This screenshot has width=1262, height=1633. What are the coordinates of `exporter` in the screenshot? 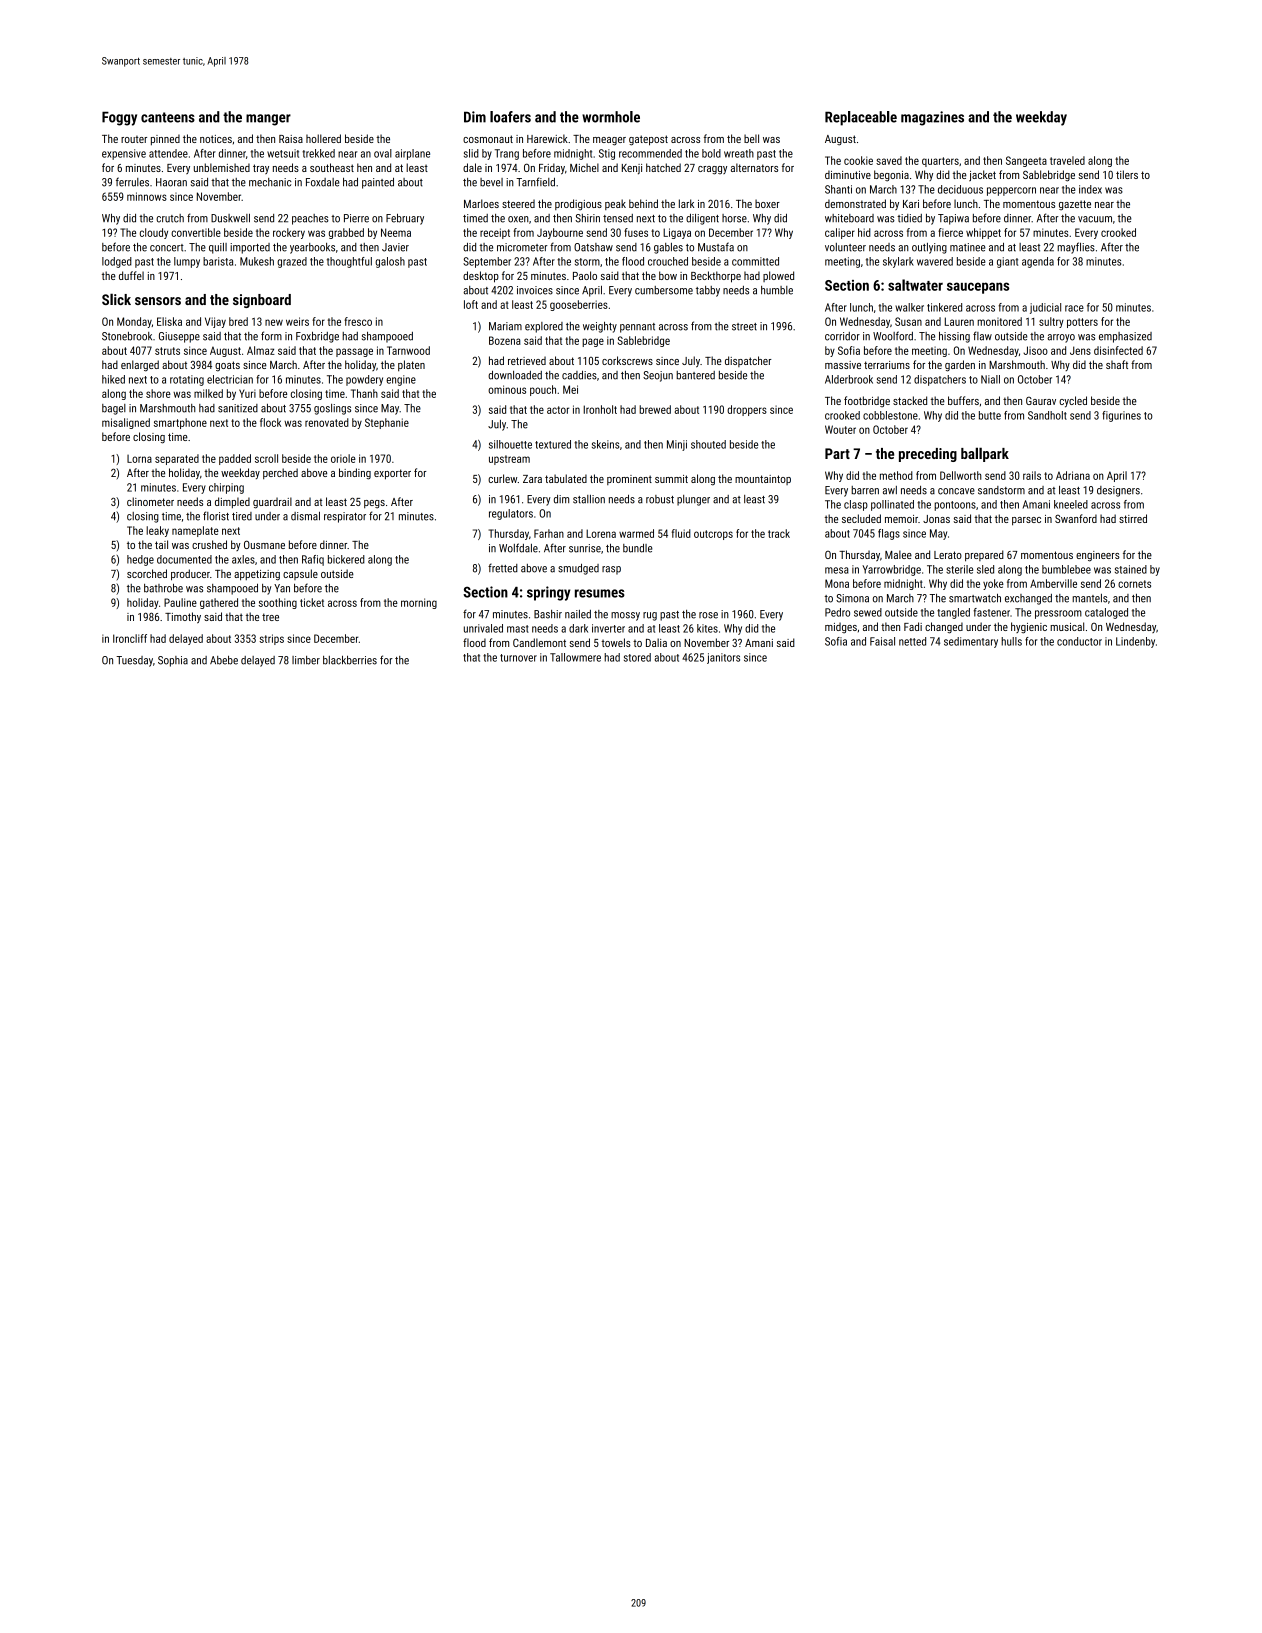 It's located at (392, 474).
